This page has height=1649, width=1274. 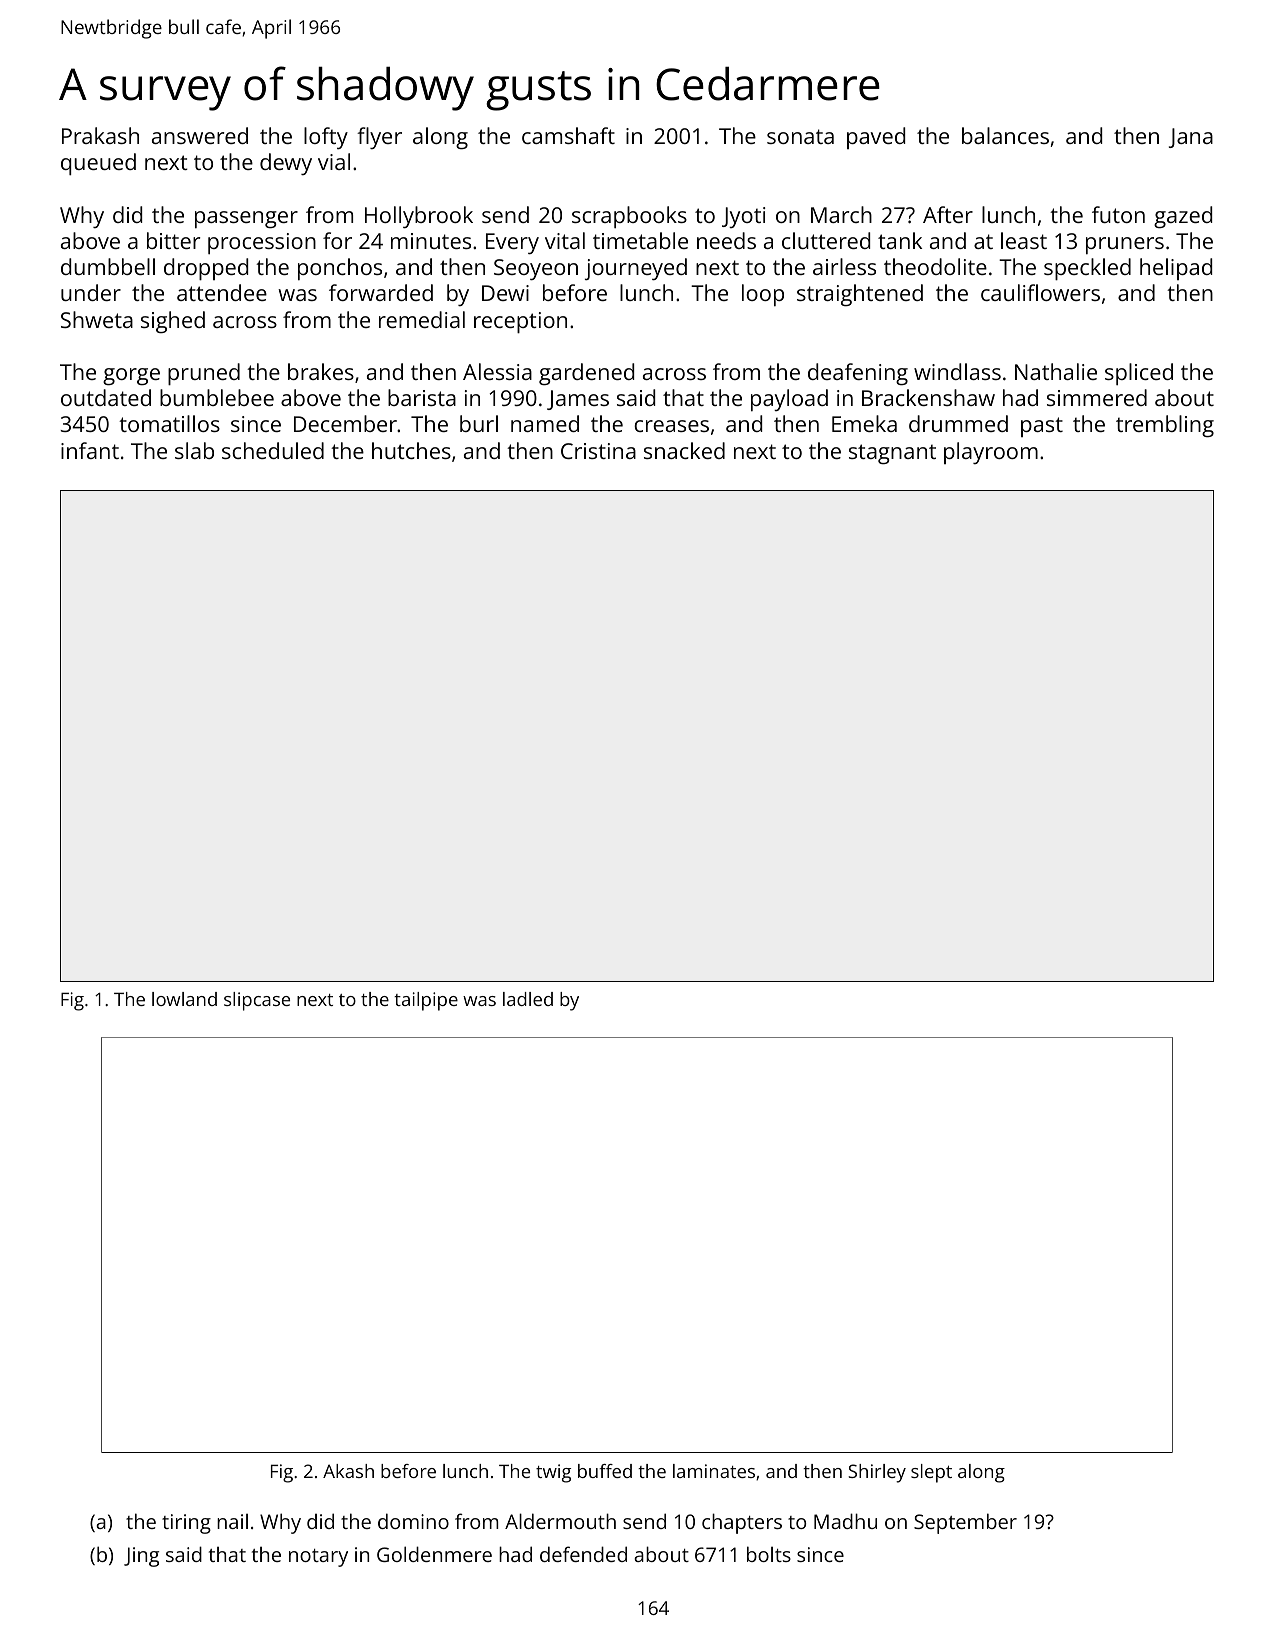 I want to click on snacked, so click(x=684, y=450).
